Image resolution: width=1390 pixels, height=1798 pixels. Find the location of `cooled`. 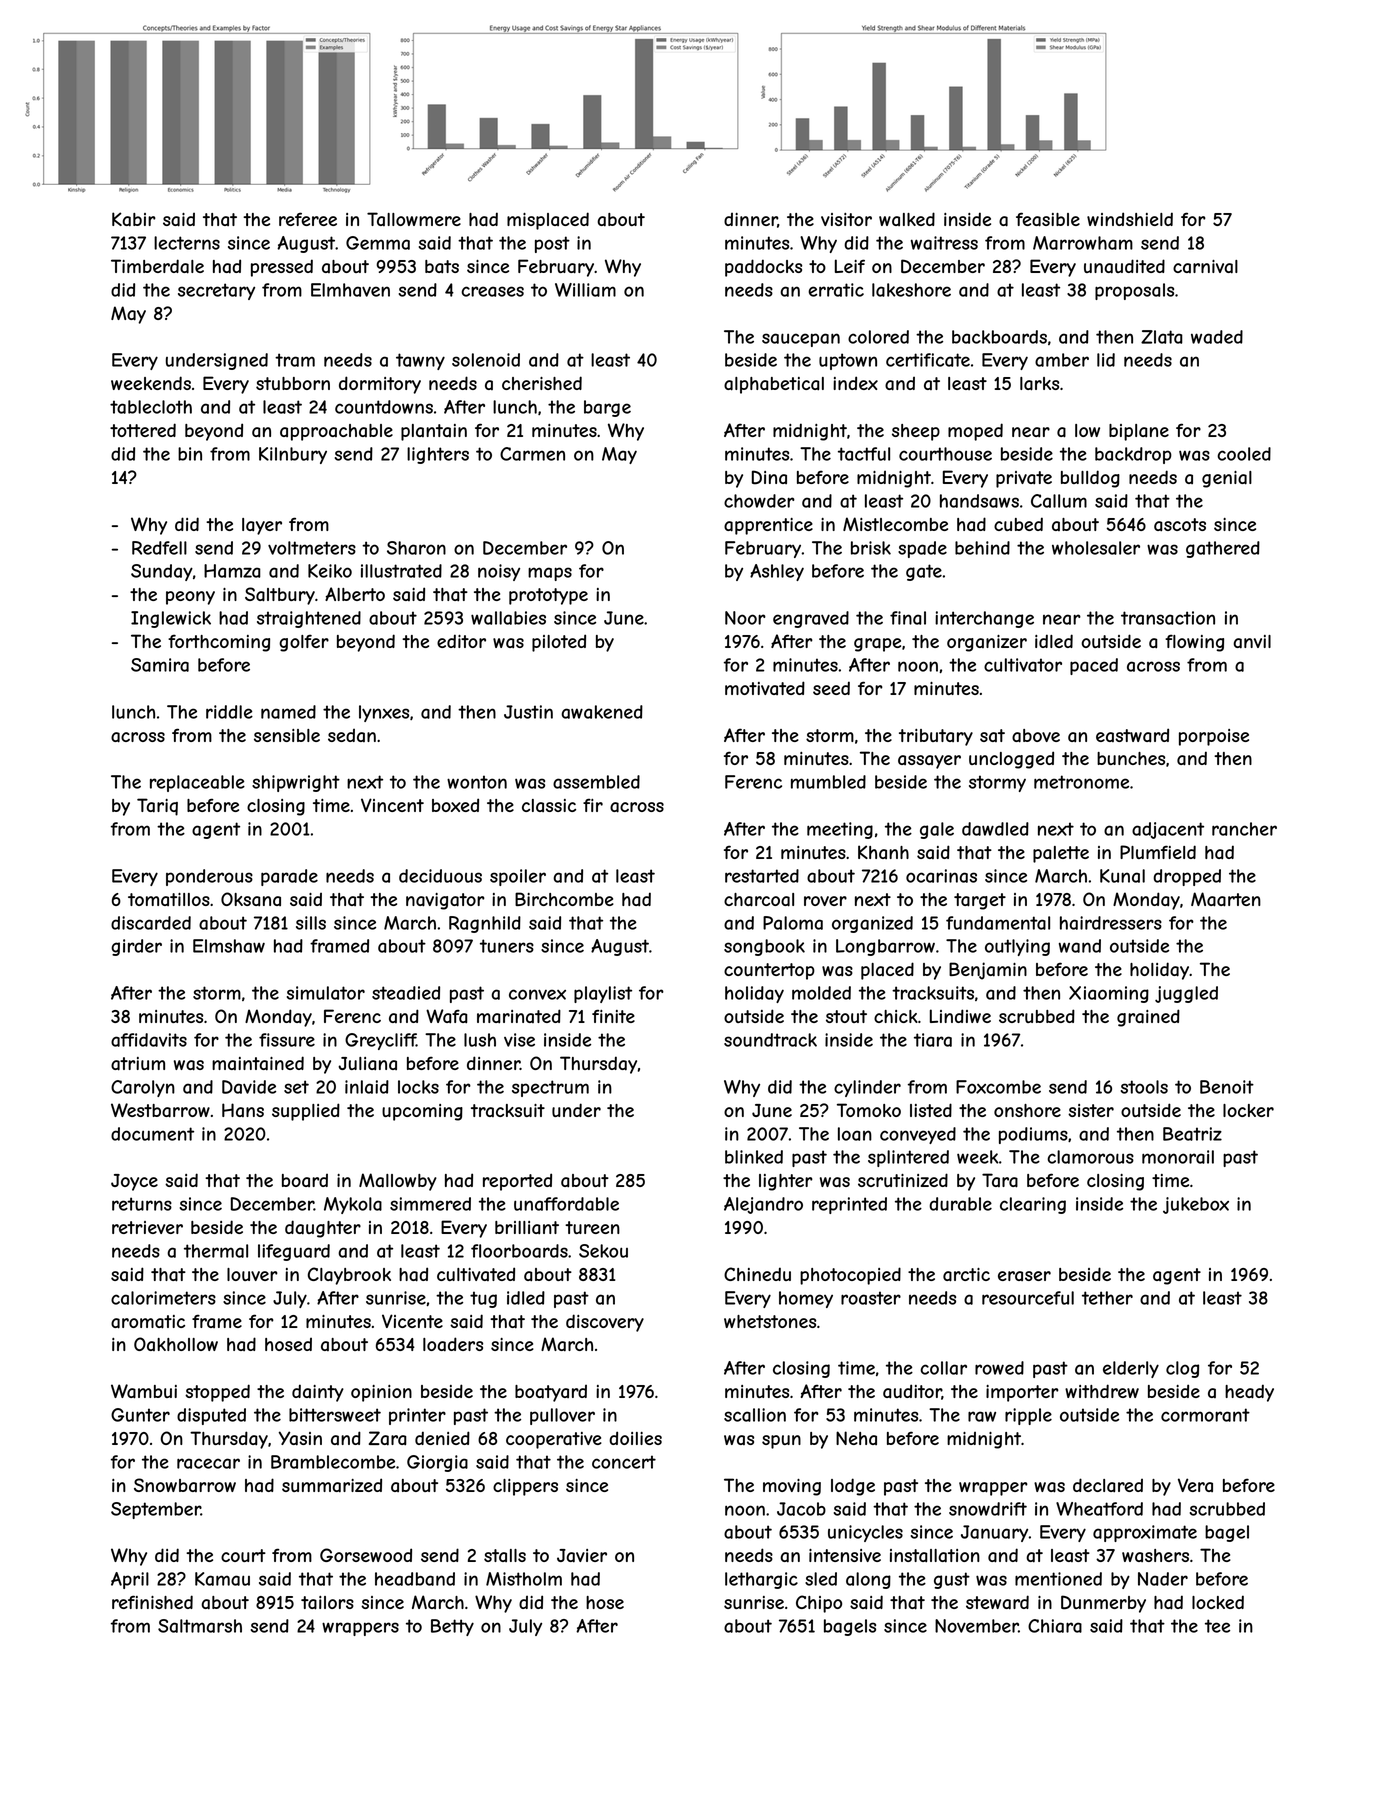

cooled is located at coordinates (1244, 454).
